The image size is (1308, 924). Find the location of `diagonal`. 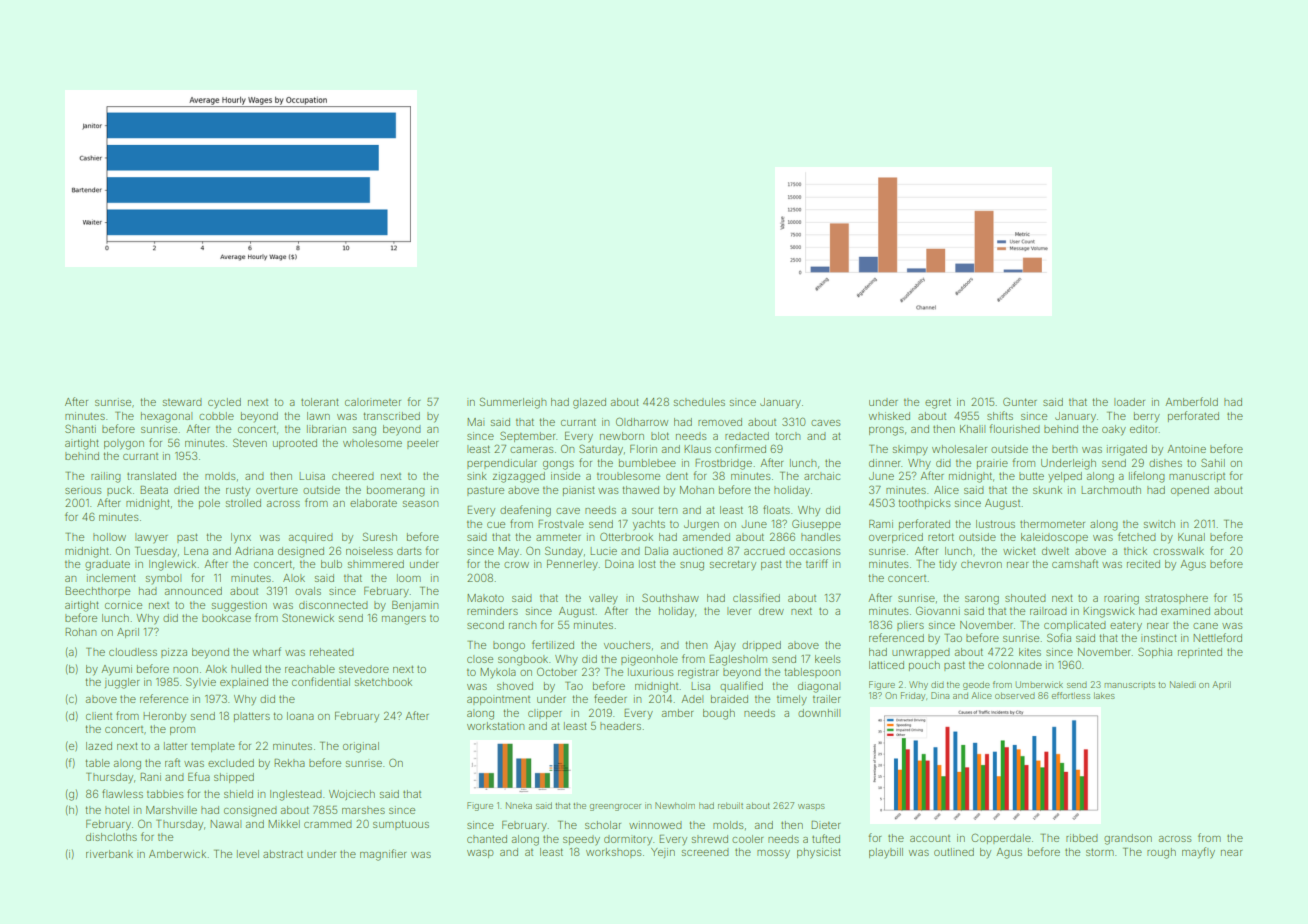

diagonal is located at coordinates (819, 687).
